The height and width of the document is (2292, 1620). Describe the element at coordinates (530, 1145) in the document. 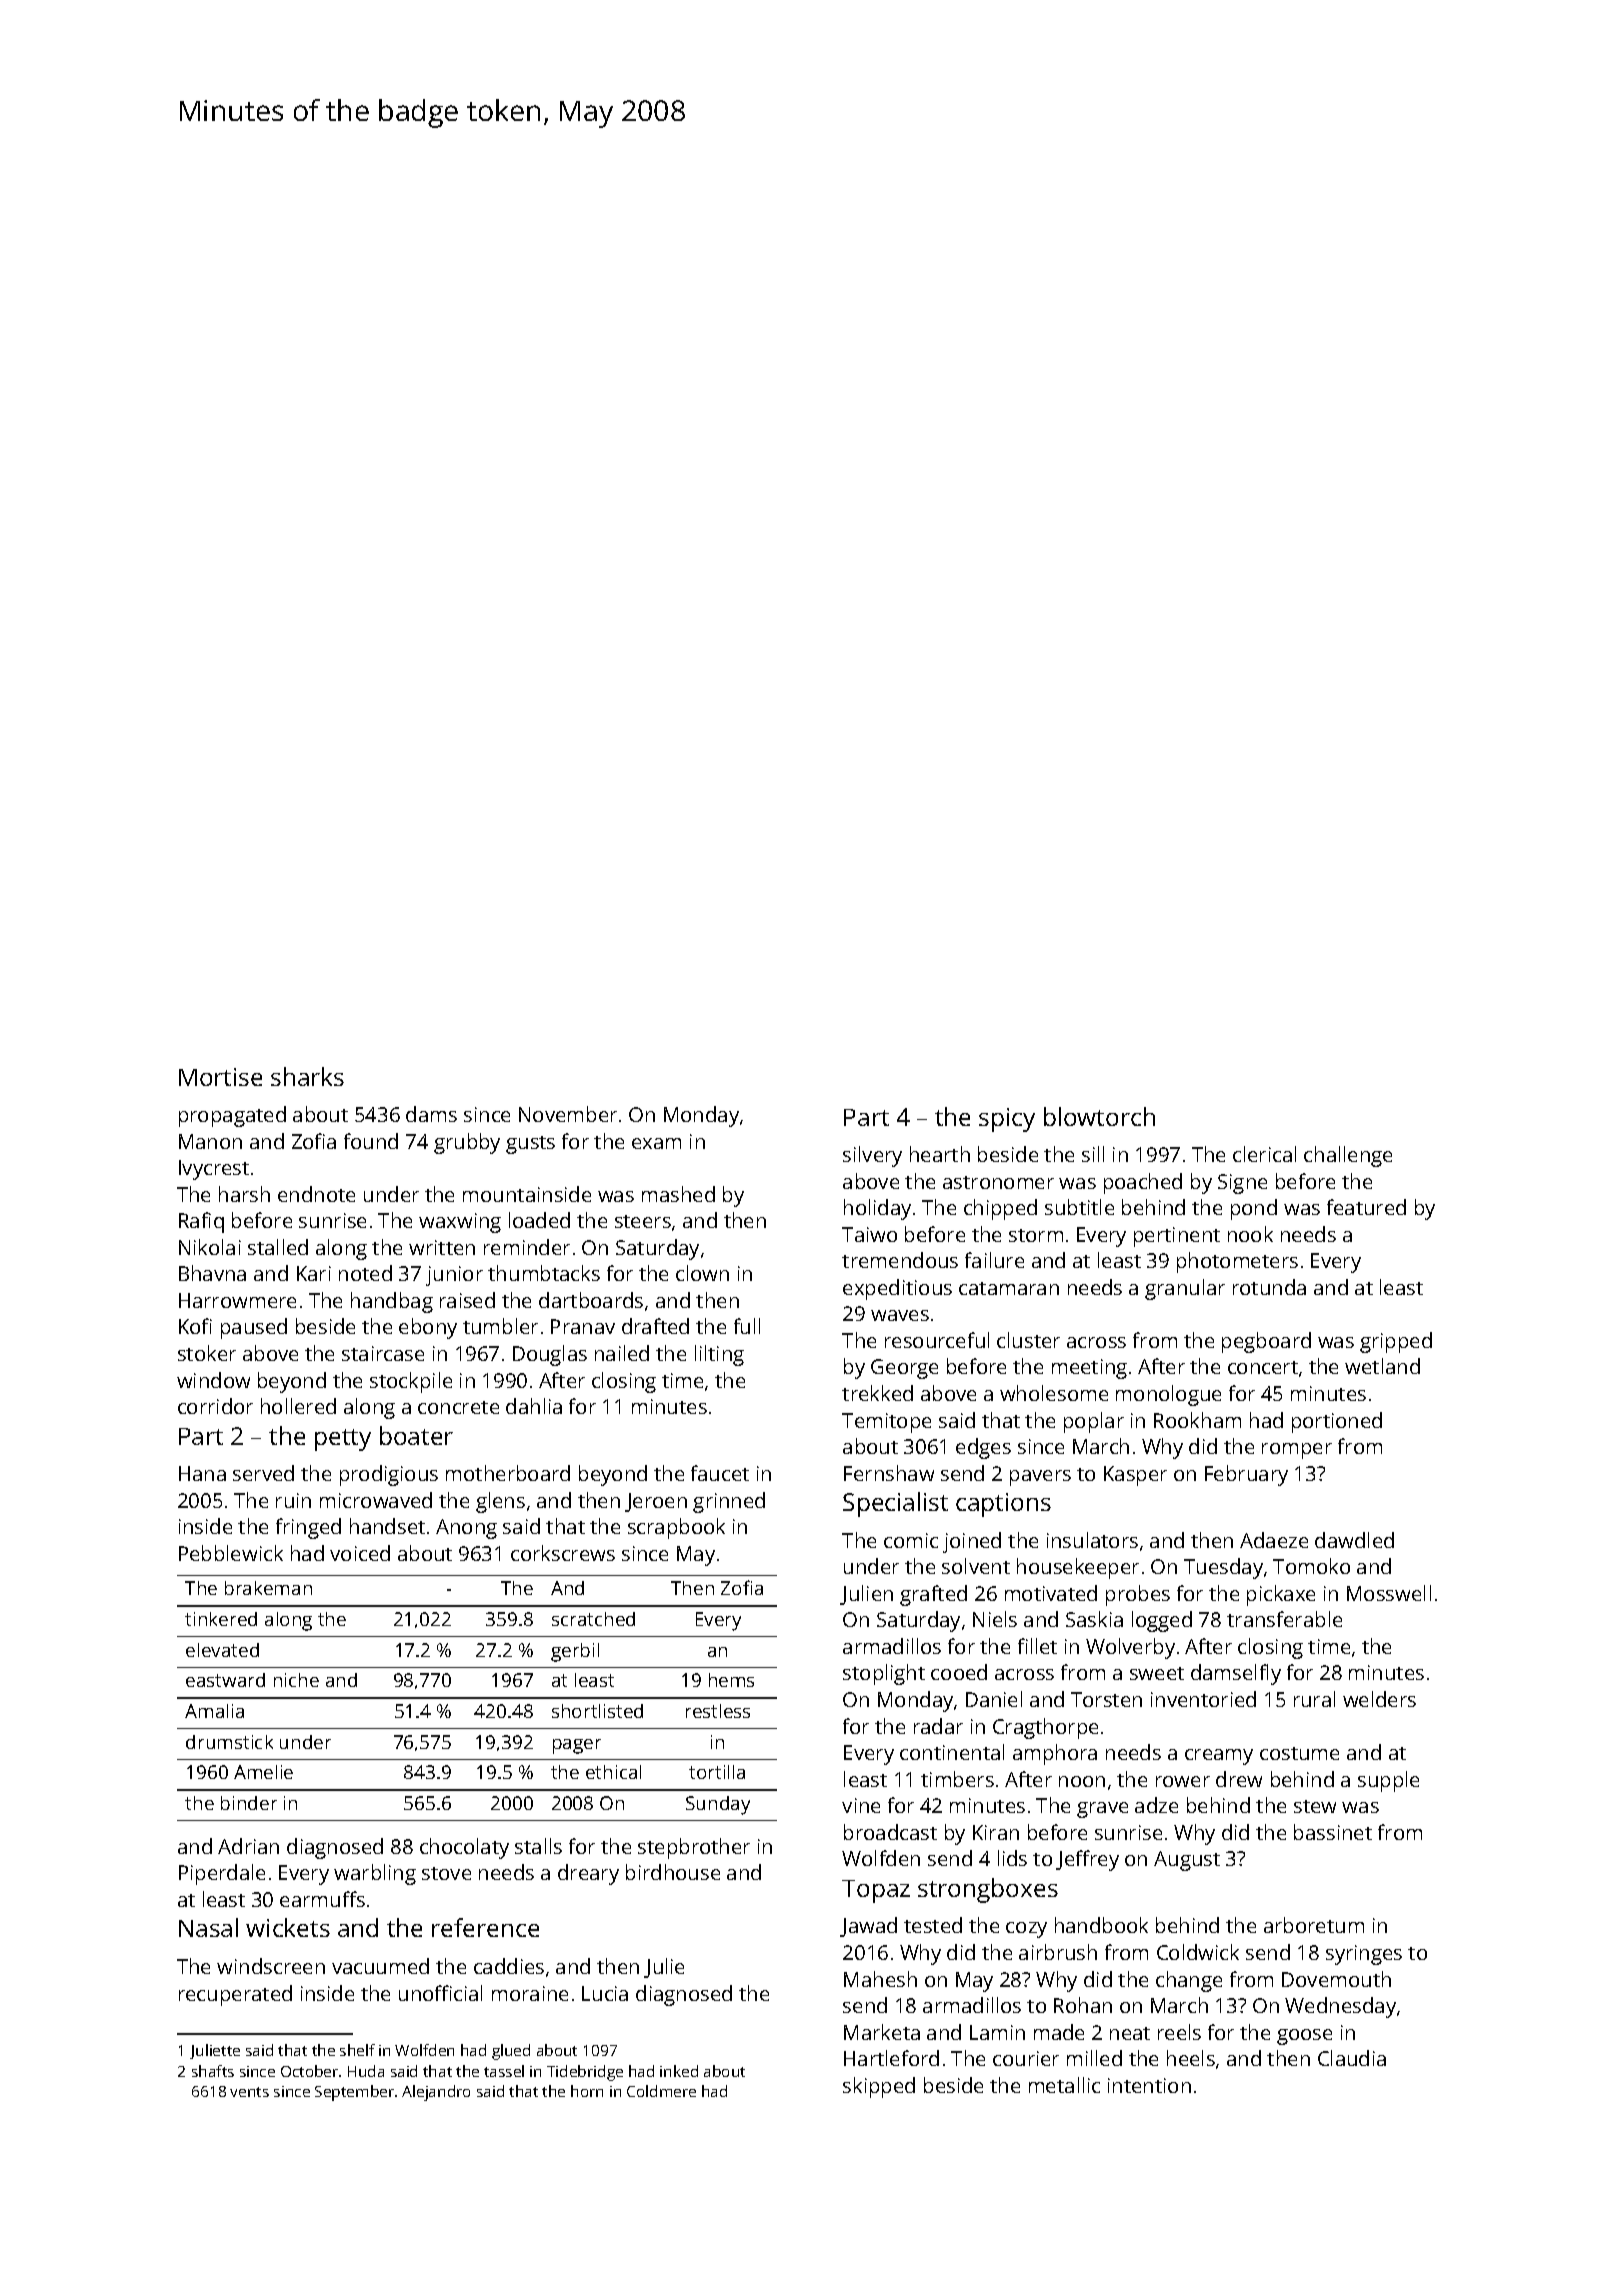

I see `gusts` at that location.
